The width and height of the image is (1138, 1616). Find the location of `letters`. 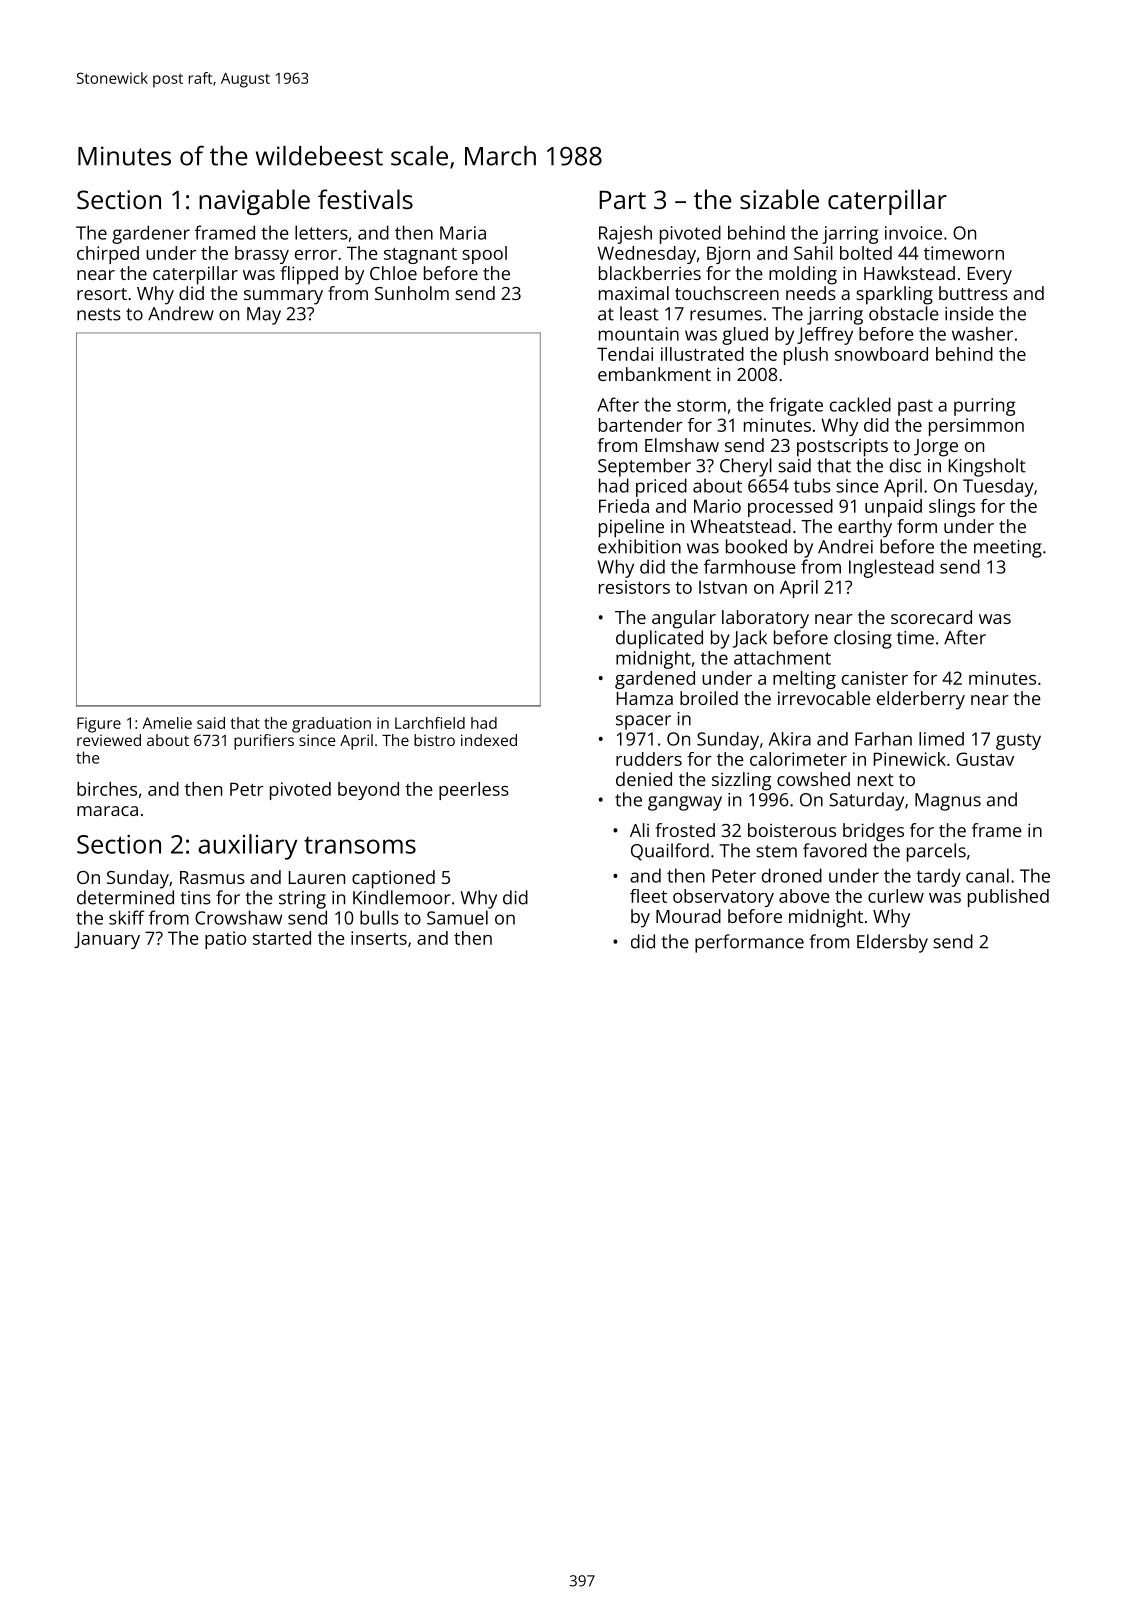

letters is located at coordinates (321, 232).
